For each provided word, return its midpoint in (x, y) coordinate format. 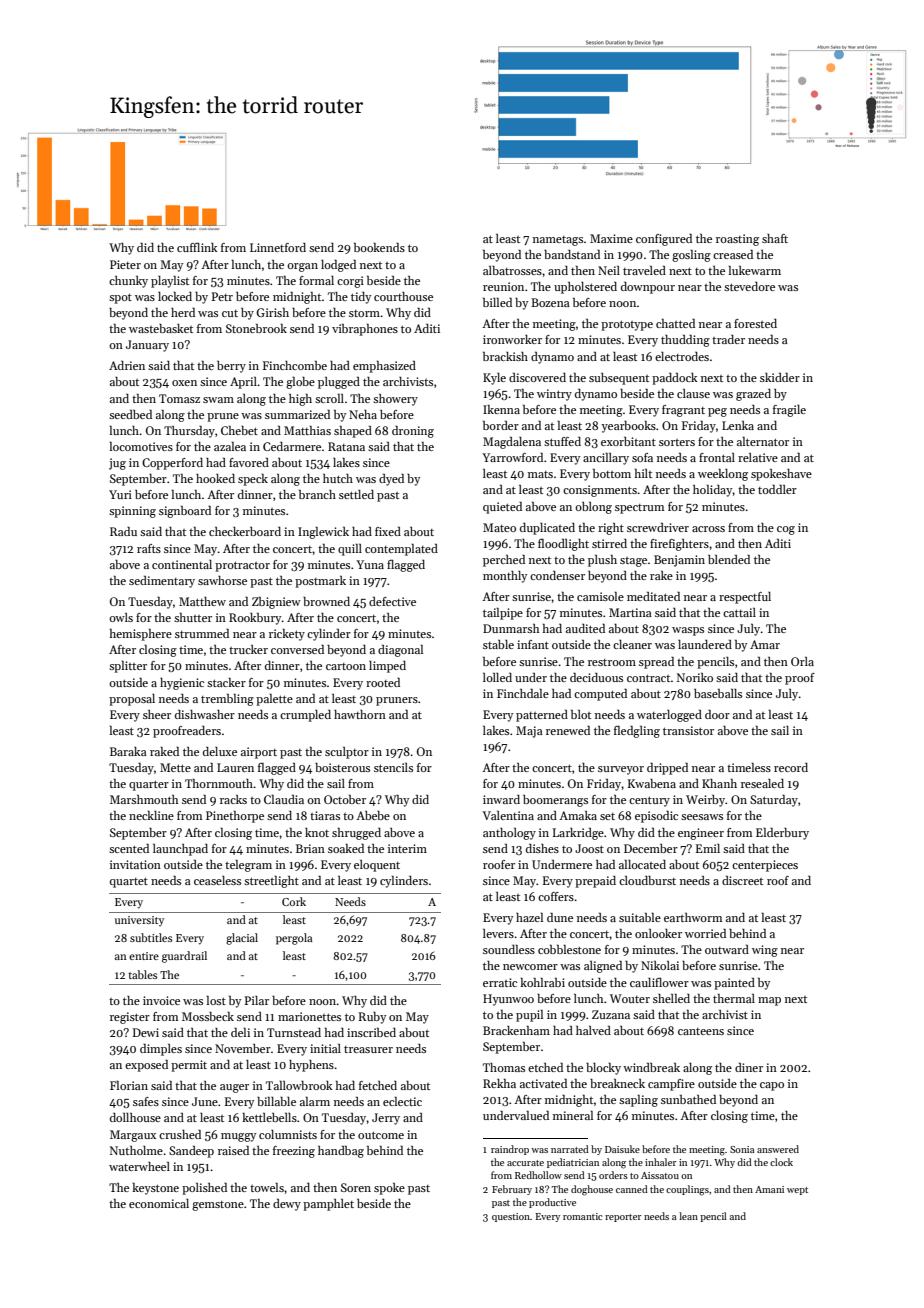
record (791, 767)
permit (189, 1066)
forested (755, 323)
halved (593, 1030)
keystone (155, 1189)
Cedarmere (292, 446)
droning (413, 432)
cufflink (197, 247)
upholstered (585, 288)
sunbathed (688, 1099)
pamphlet (328, 1205)
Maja (529, 732)
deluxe (220, 751)
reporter (623, 1218)
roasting (737, 240)
